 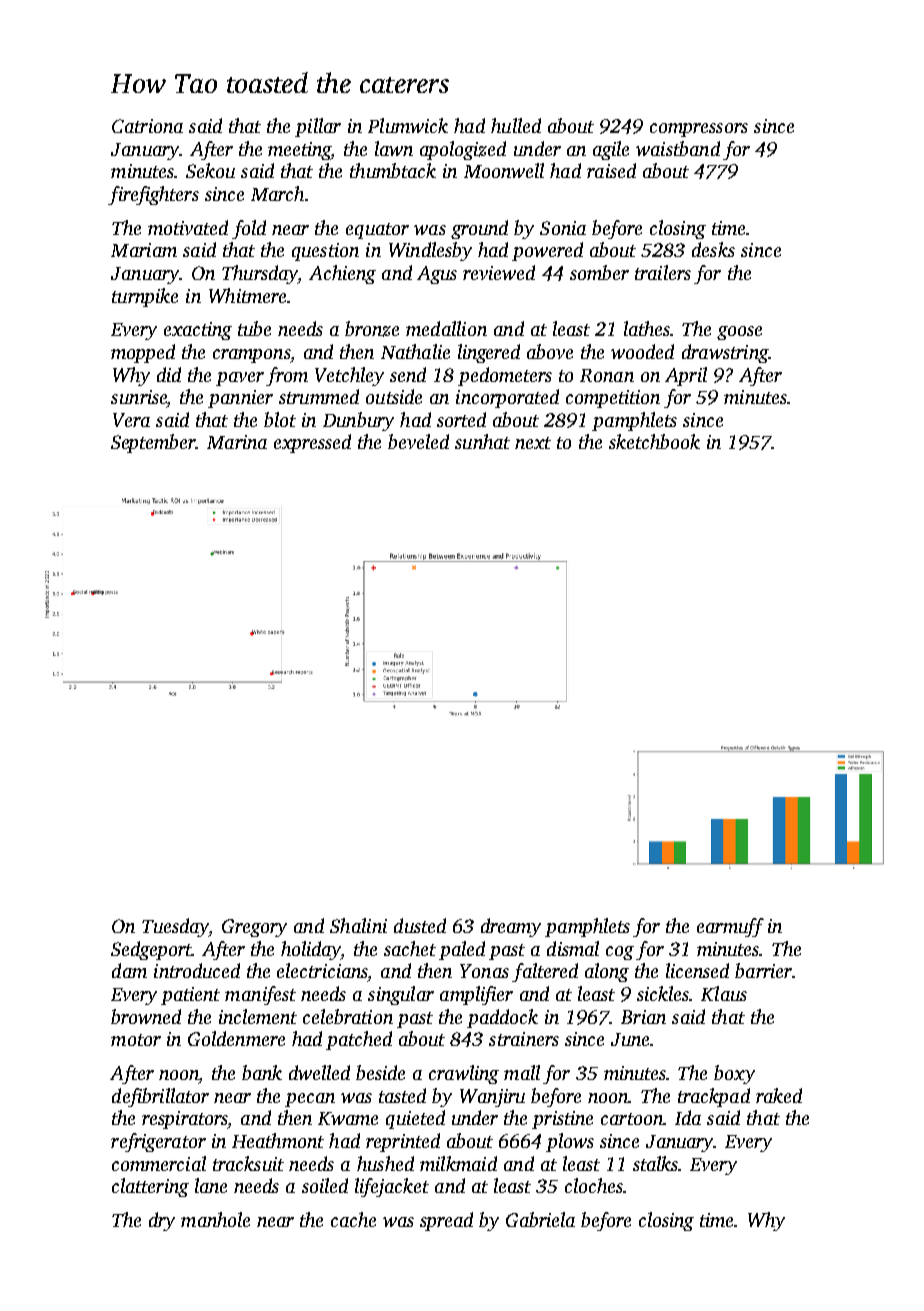 What do you see at coordinates (550, 351) in the document?
I see `above` at bounding box center [550, 351].
